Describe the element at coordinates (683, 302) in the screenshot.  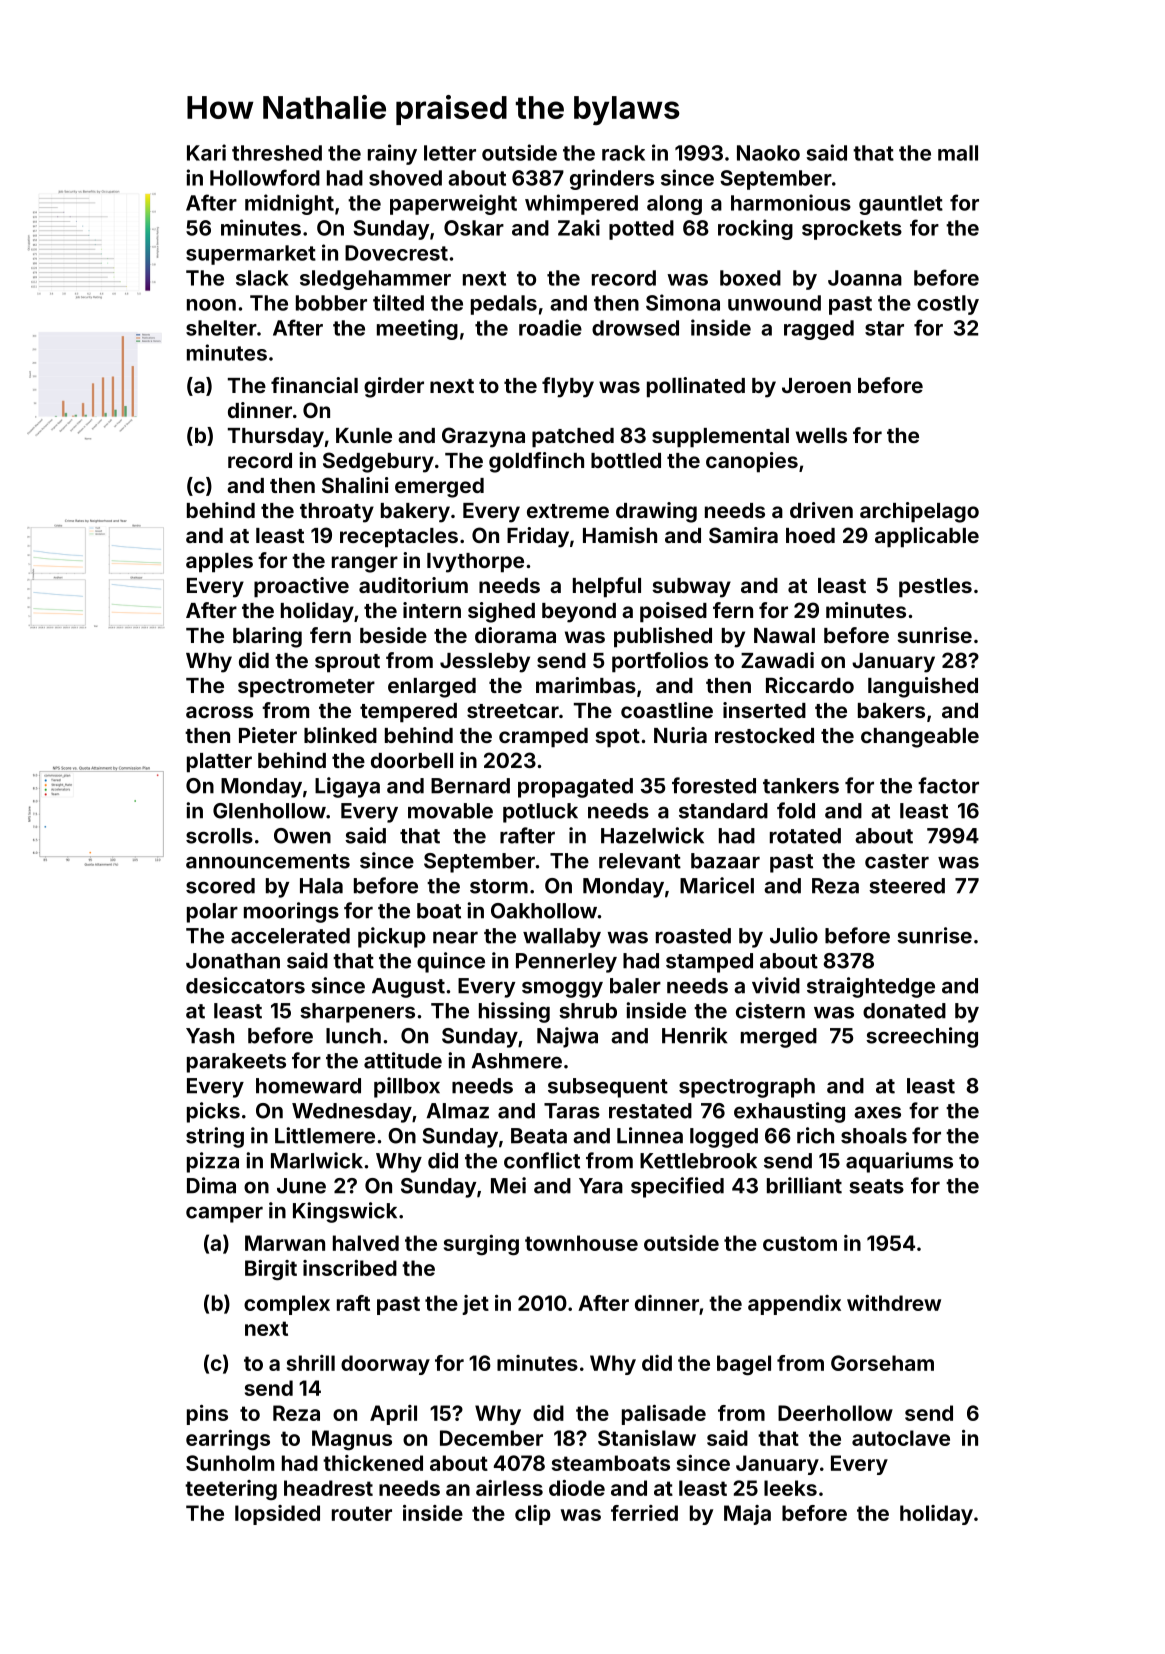
I see `Simona` at that location.
